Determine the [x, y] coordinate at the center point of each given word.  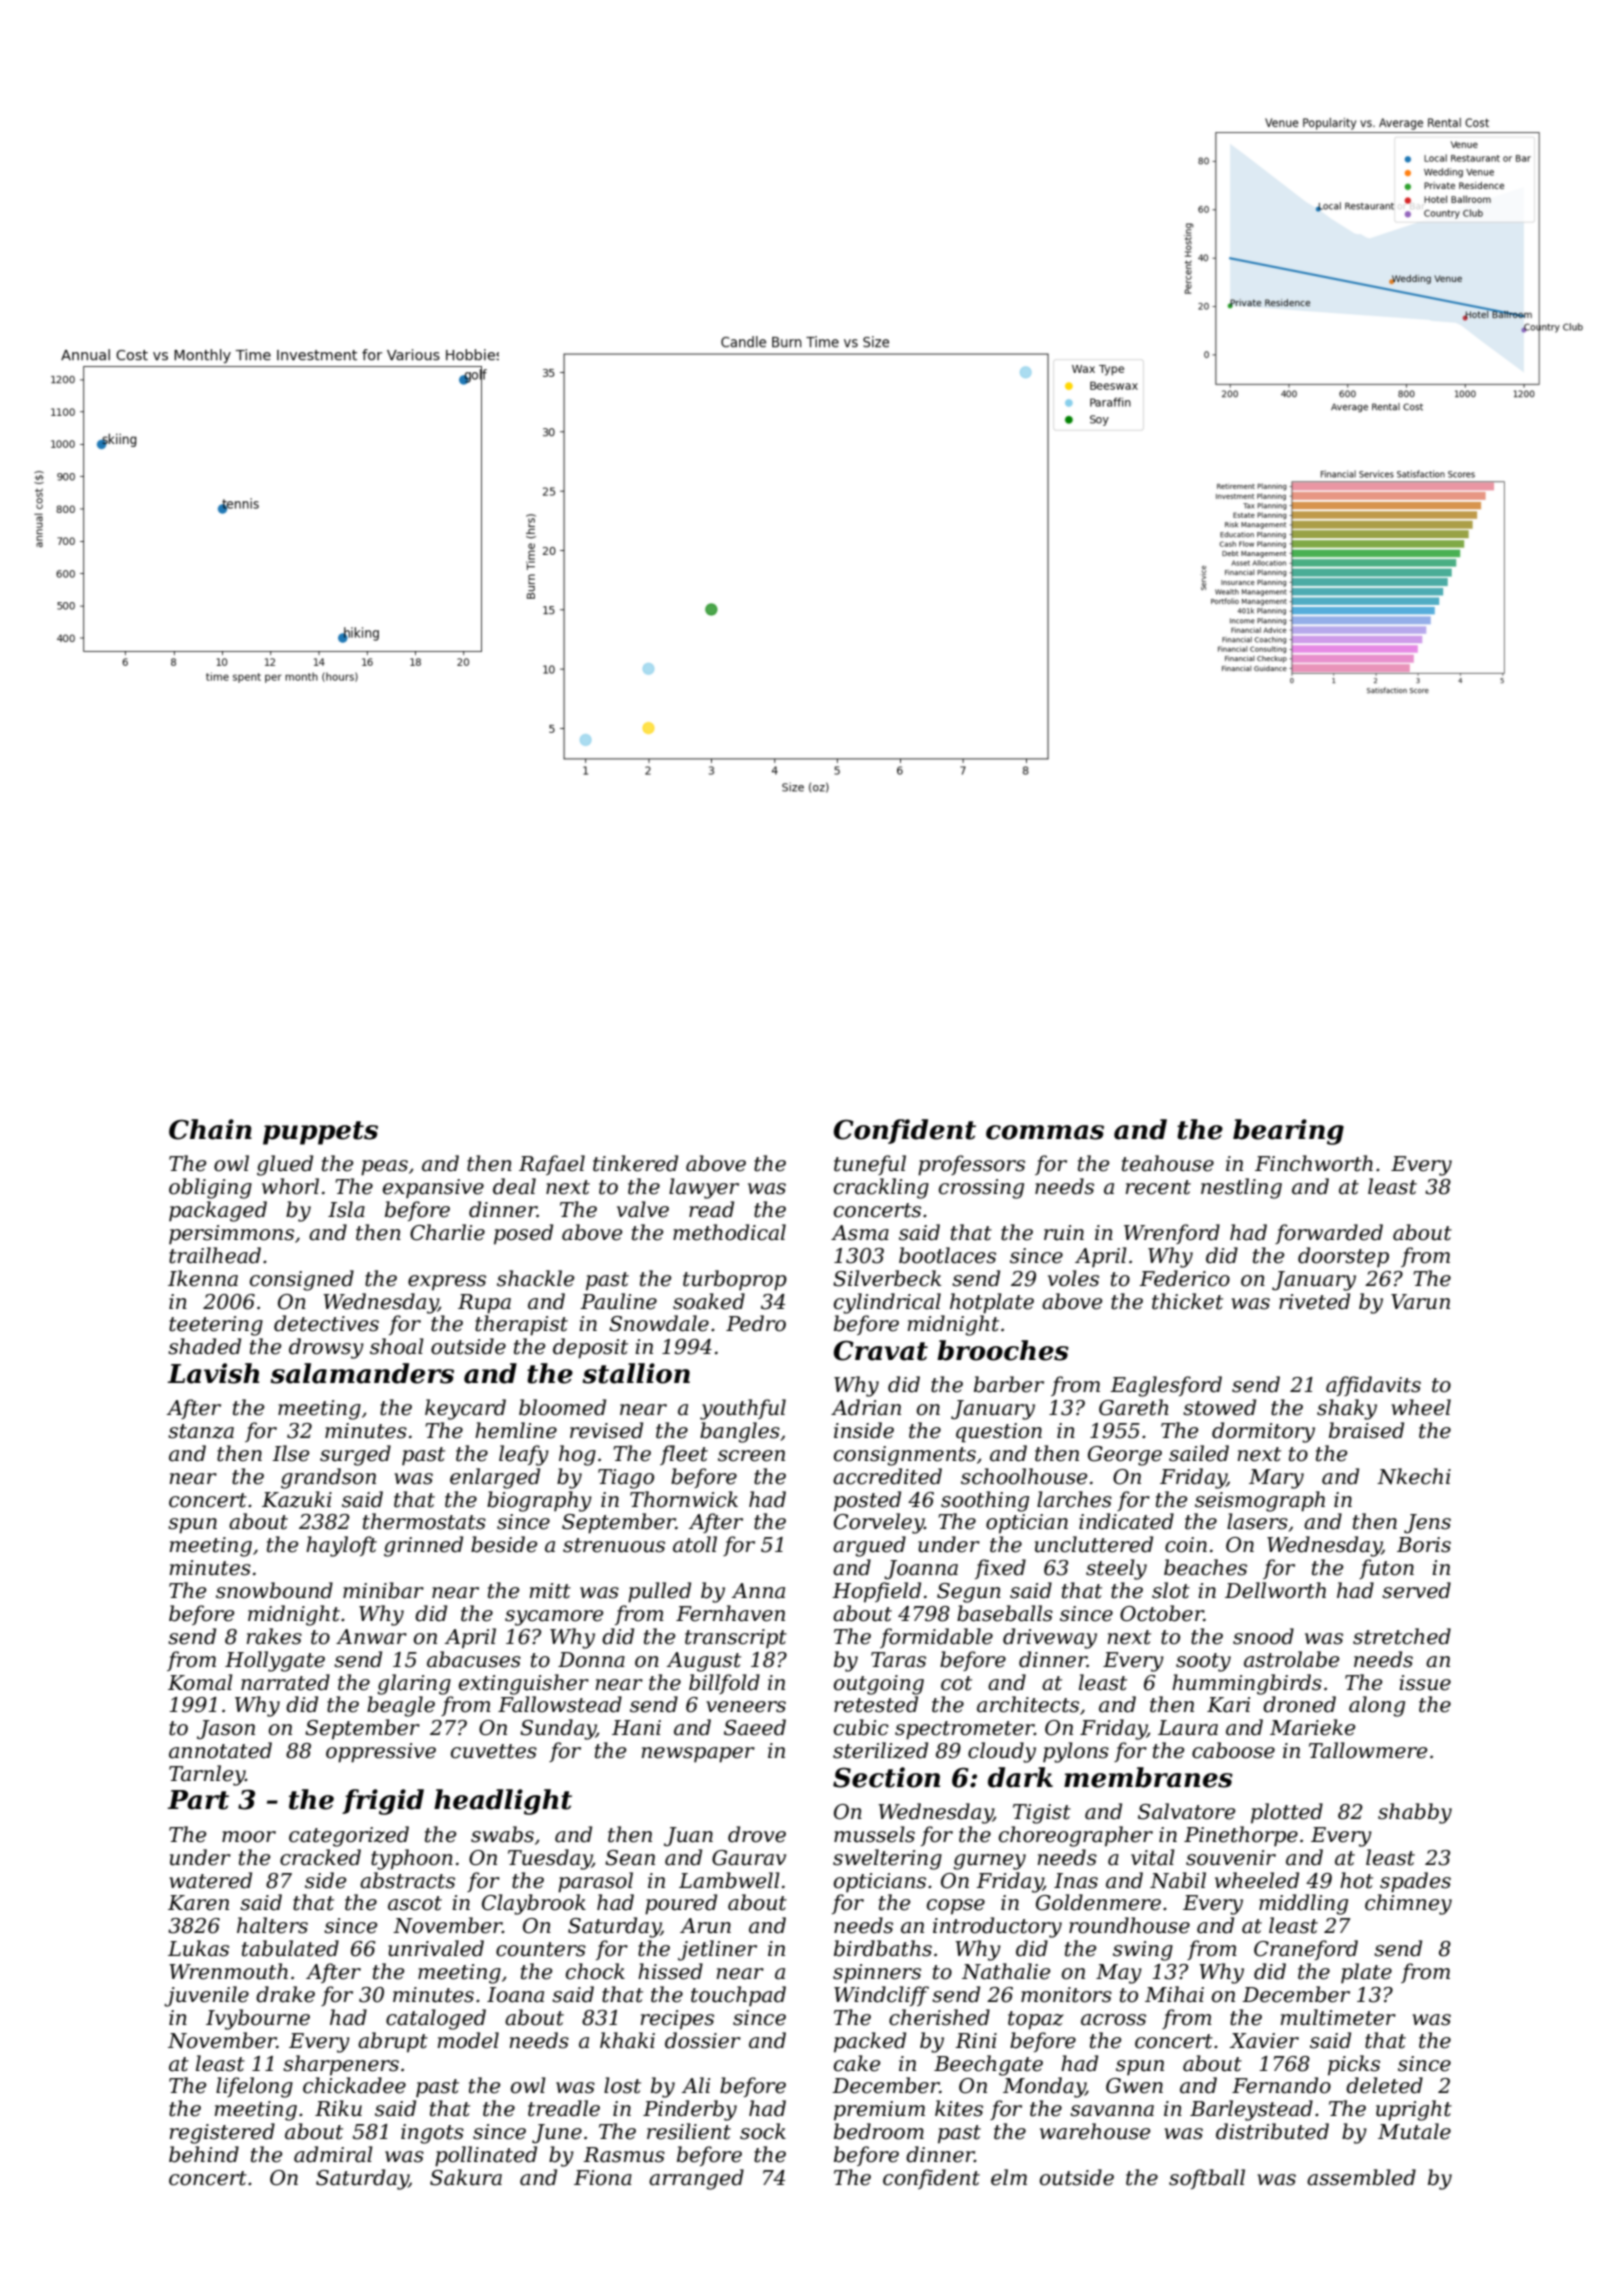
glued [285, 1165]
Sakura [466, 2177]
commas [1045, 1132]
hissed [670, 1971]
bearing [1288, 1132]
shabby [1415, 1813]
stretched [1402, 1636]
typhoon [412, 1859]
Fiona [603, 2178]
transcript [736, 1639]
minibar [383, 1590]
